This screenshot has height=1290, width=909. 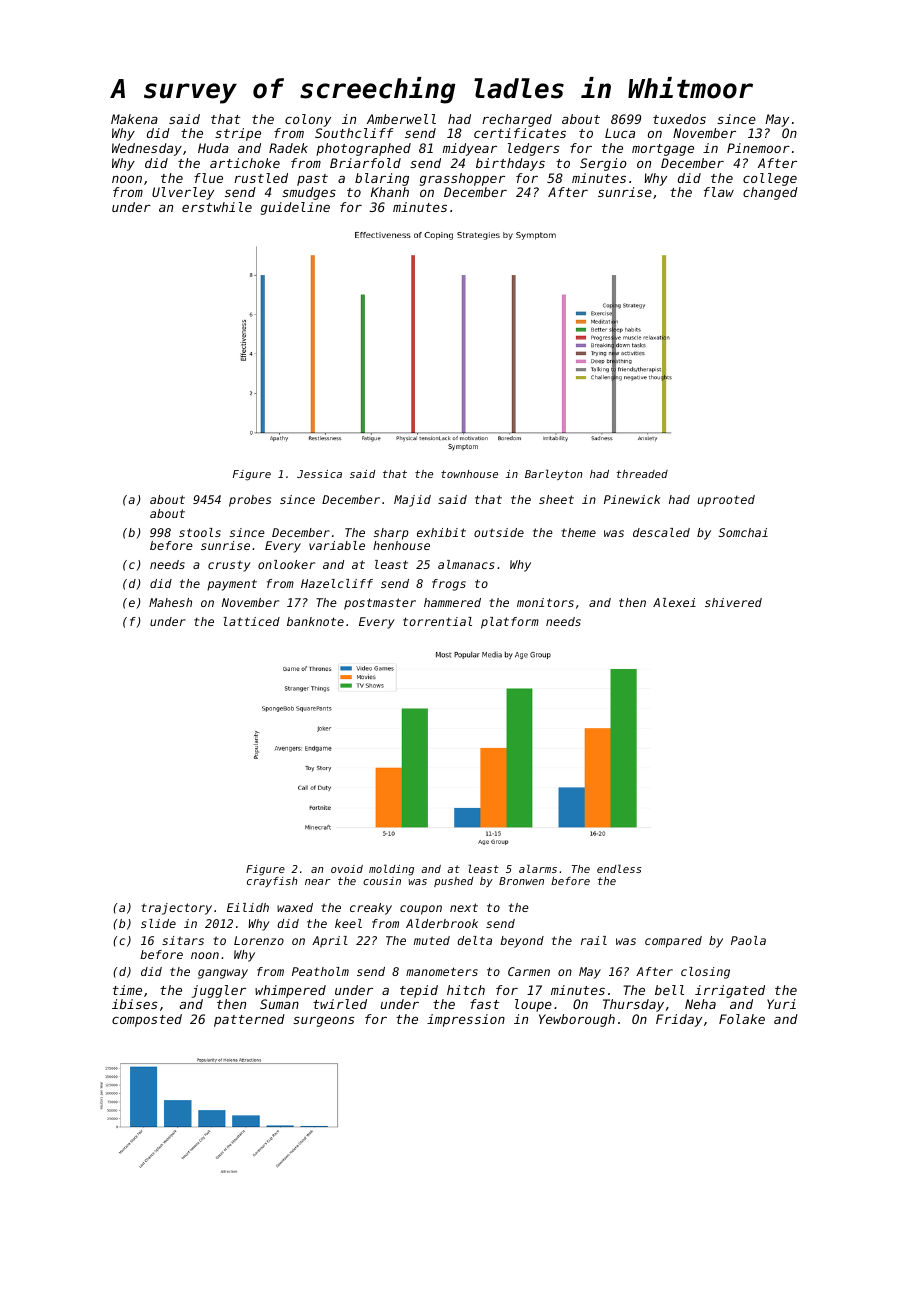 I want to click on Alderbrook, so click(x=442, y=923).
